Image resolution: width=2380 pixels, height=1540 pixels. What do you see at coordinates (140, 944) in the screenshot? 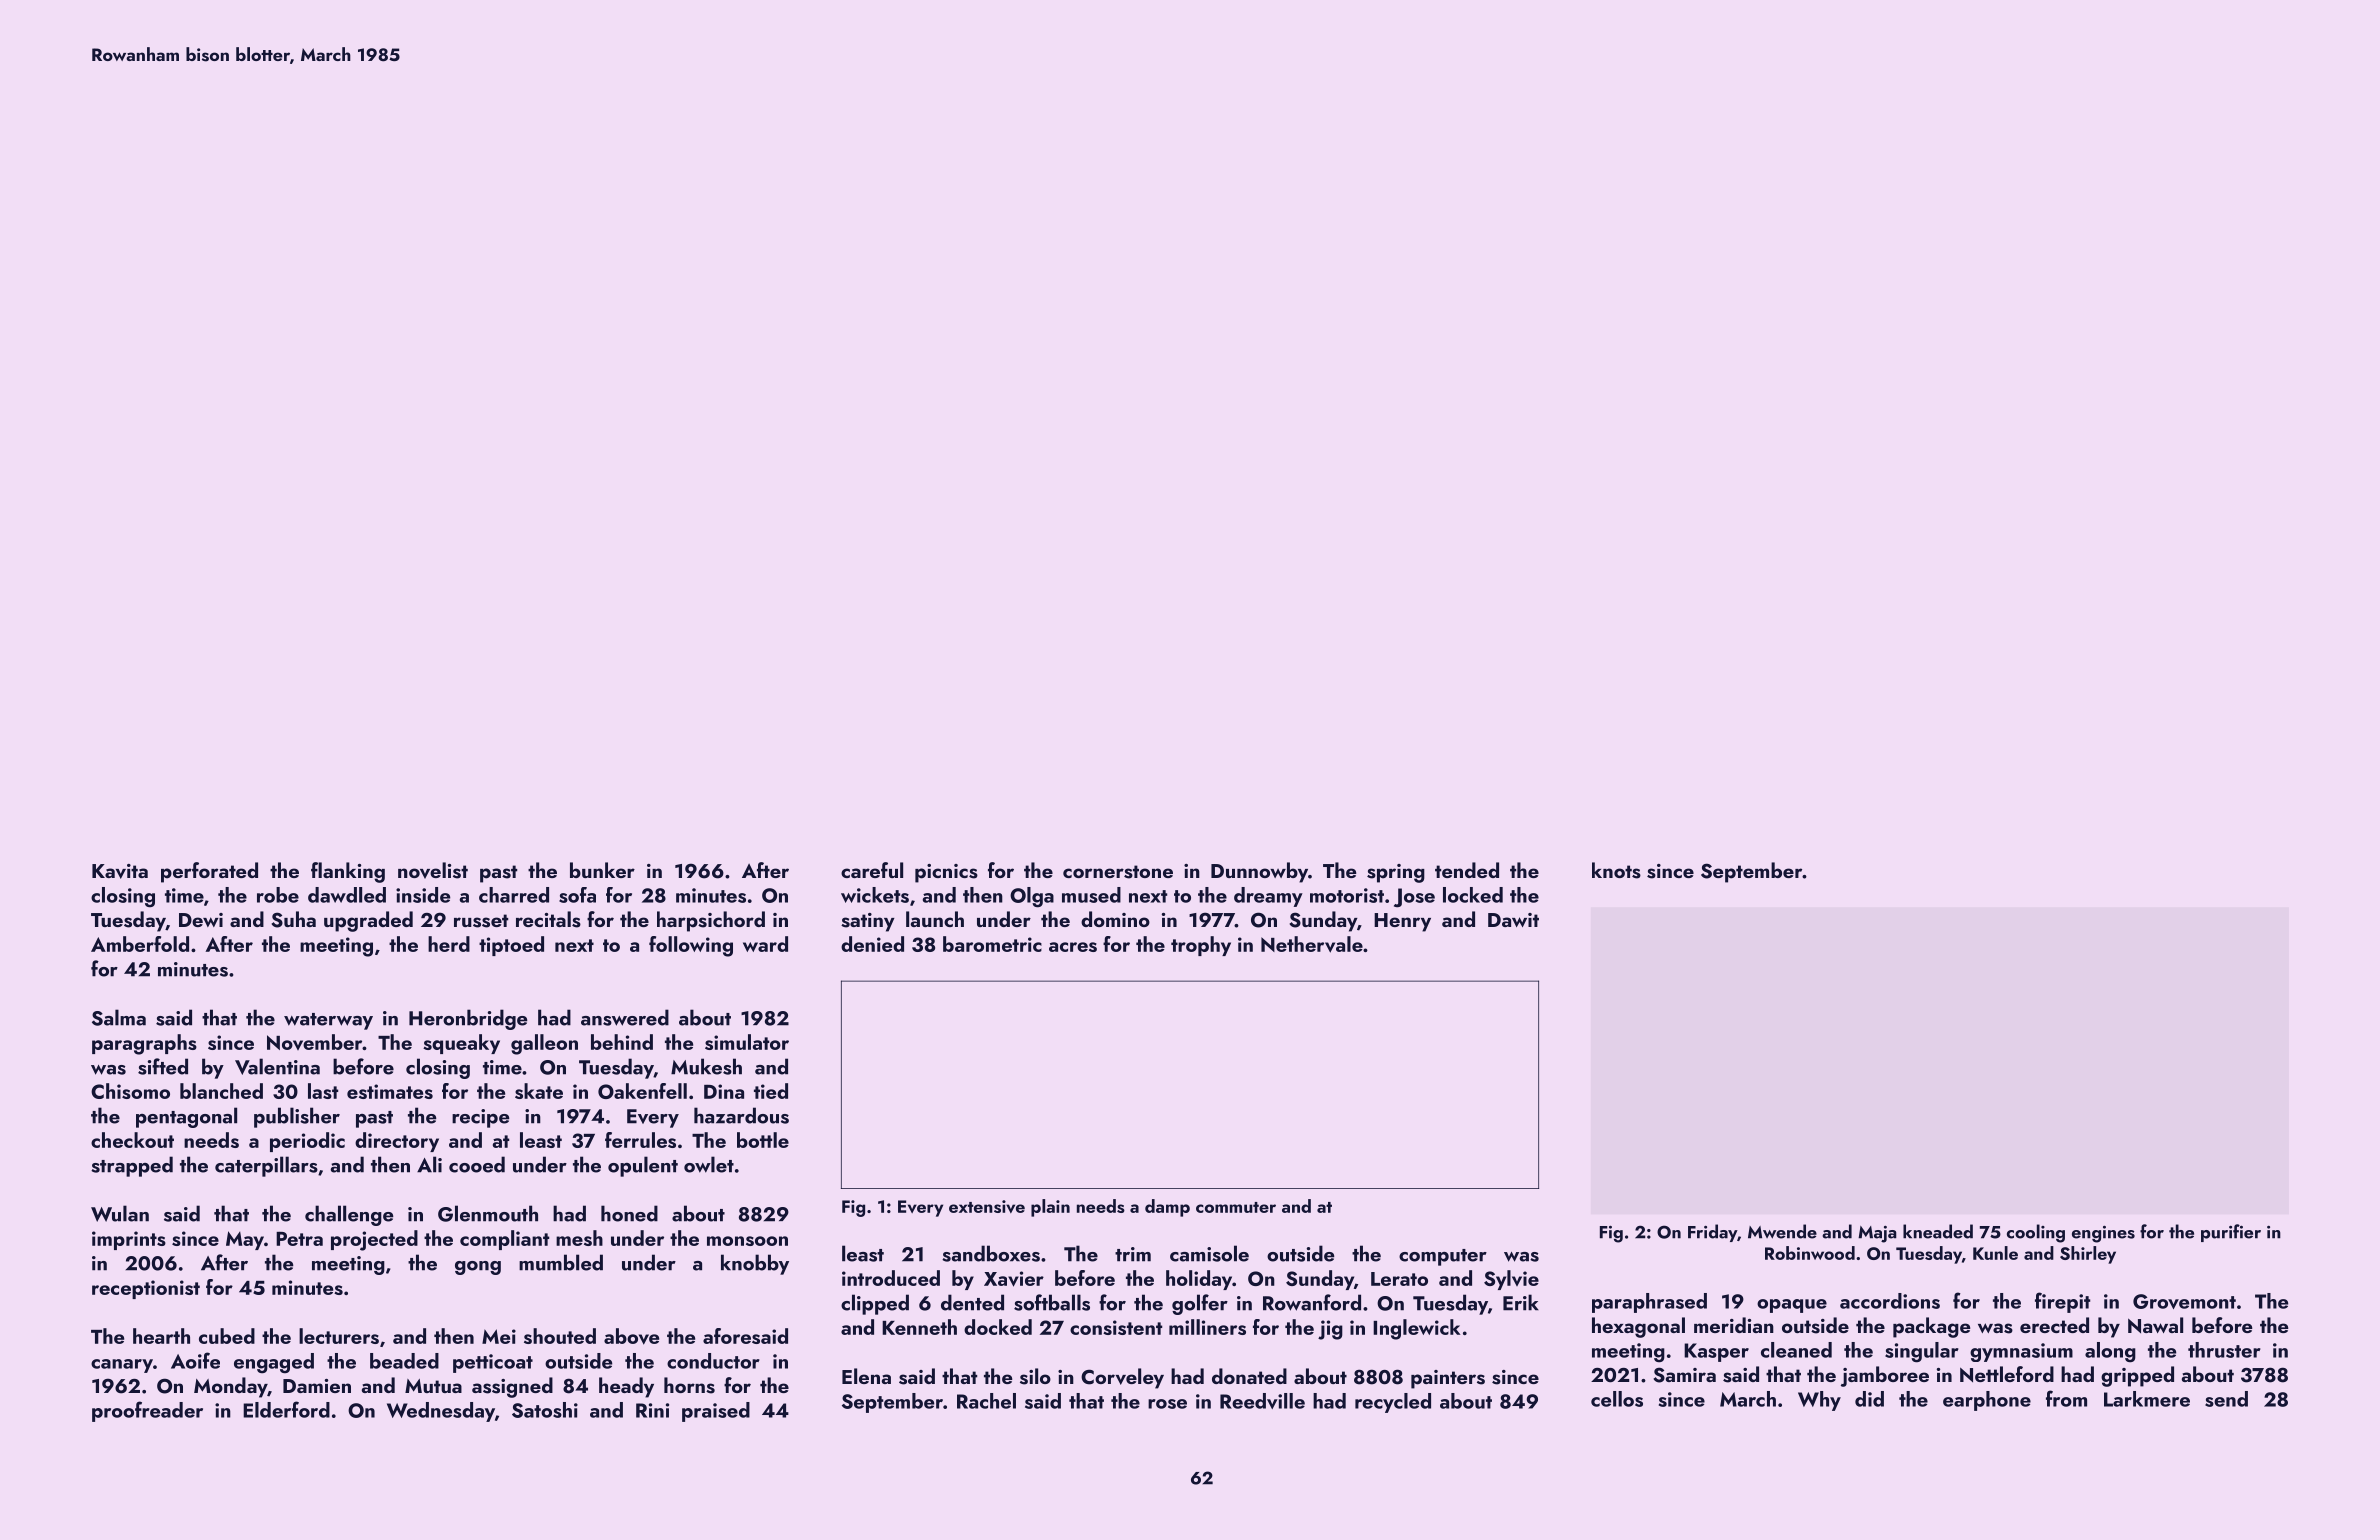
I see `Amberfold` at bounding box center [140, 944].
